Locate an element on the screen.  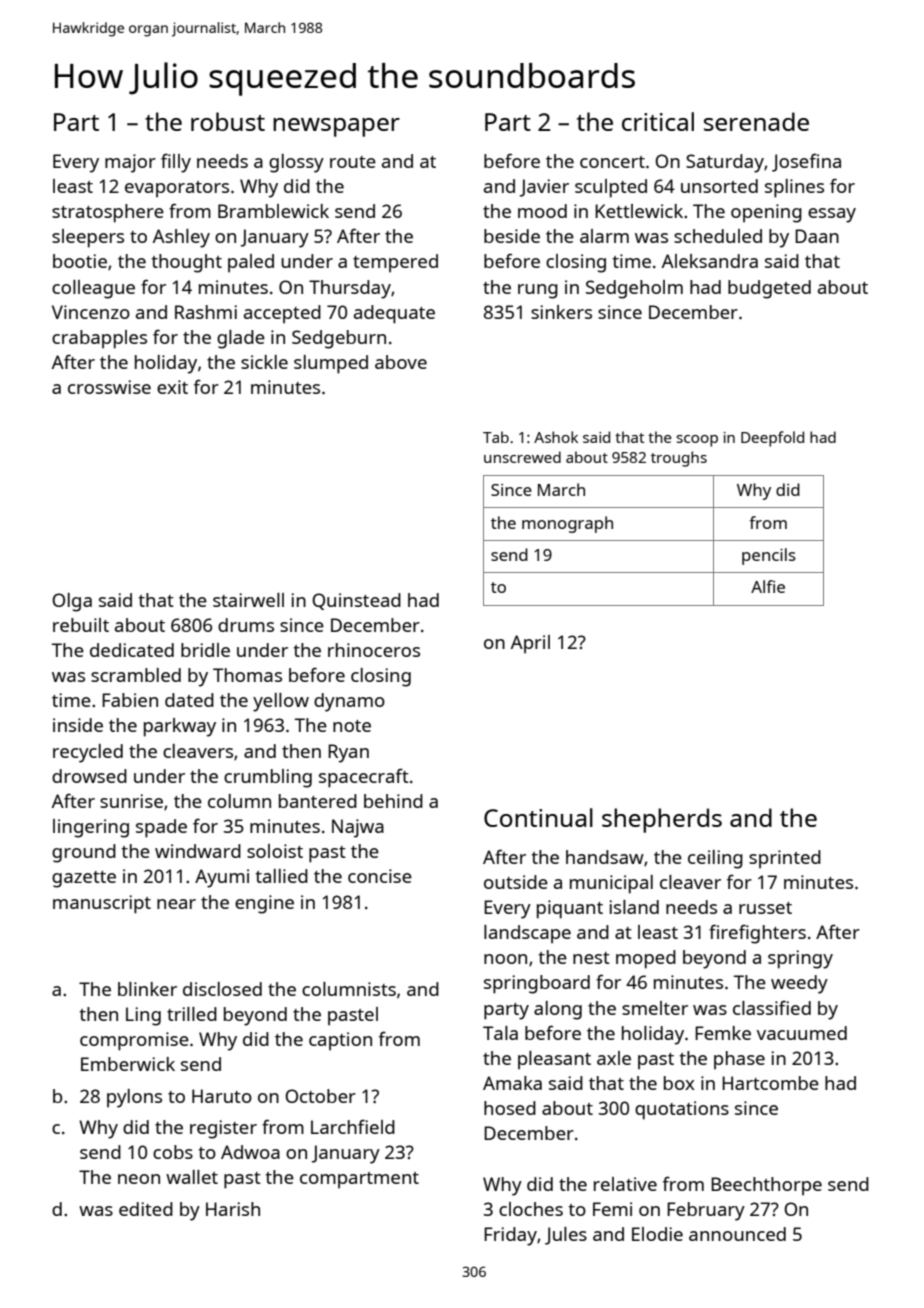
landscape is located at coordinates (527, 934).
